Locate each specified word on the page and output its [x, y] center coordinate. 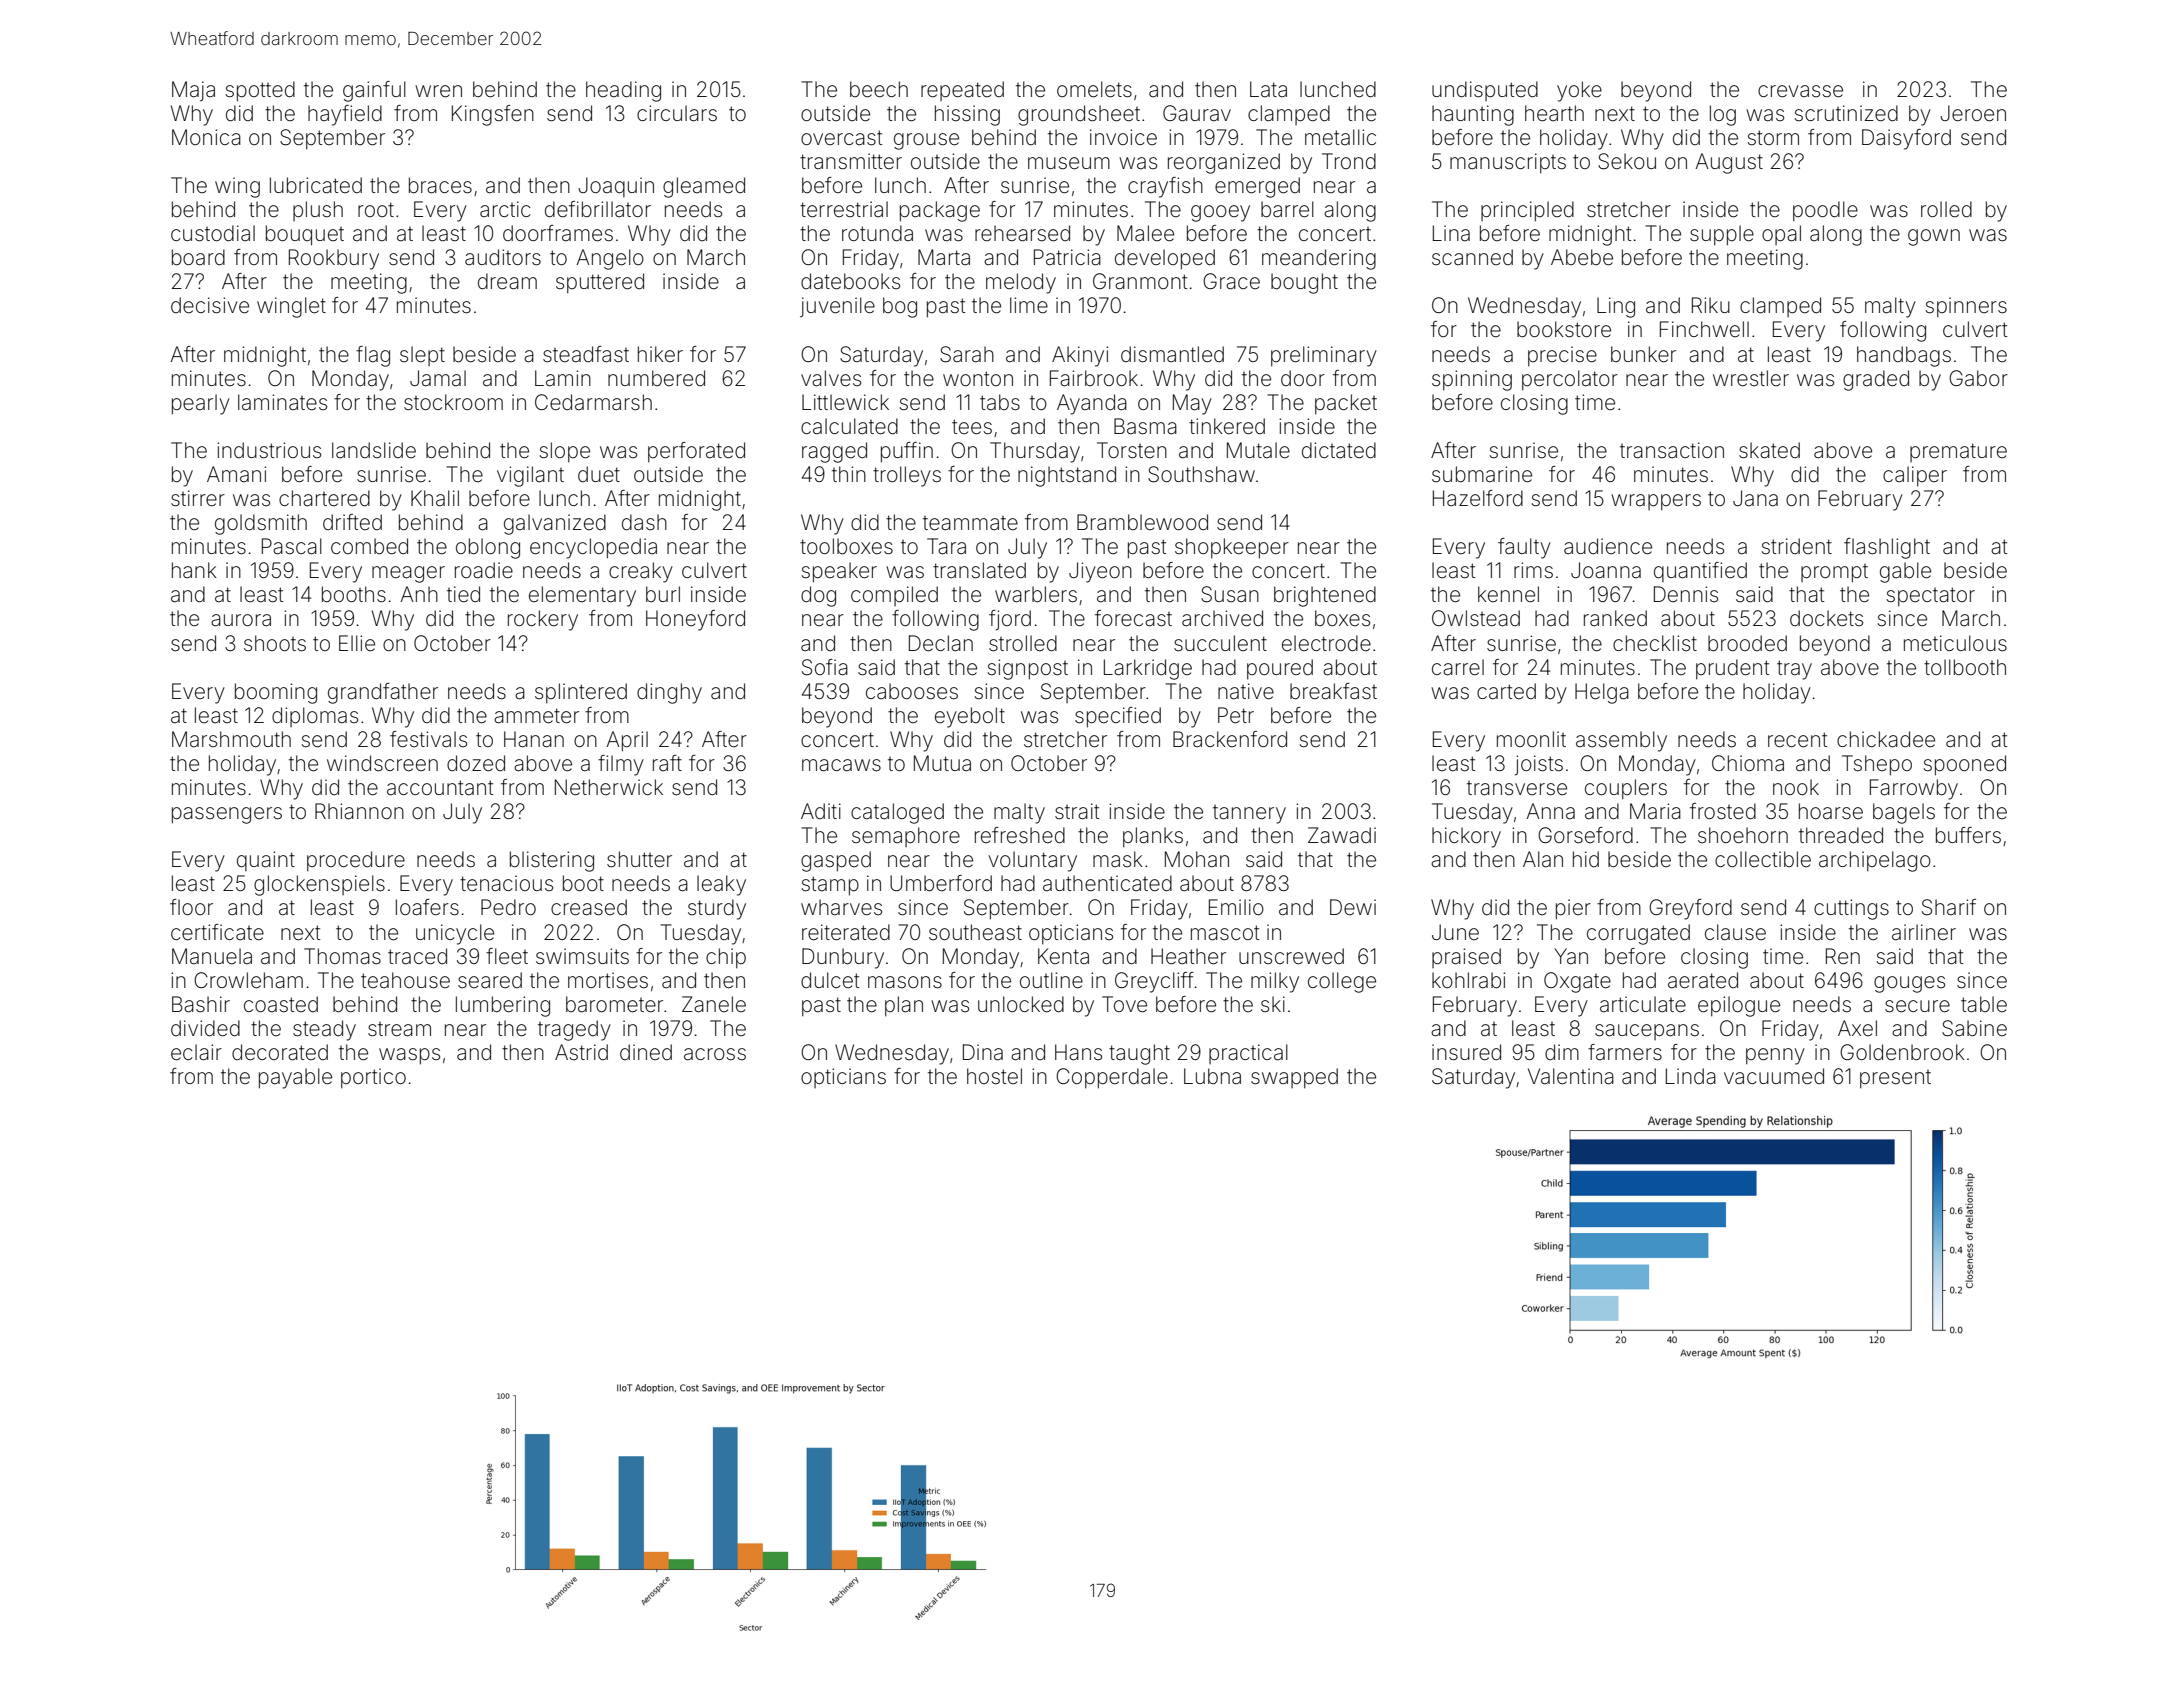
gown [1934, 237]
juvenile [837, 307]
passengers [227, 815]
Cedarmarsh [593, 402]
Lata [1268, 89]
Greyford [1690, 909]
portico [373, 1078]
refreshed [1020, 835]
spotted [260, 91]
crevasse [1800, 91]
